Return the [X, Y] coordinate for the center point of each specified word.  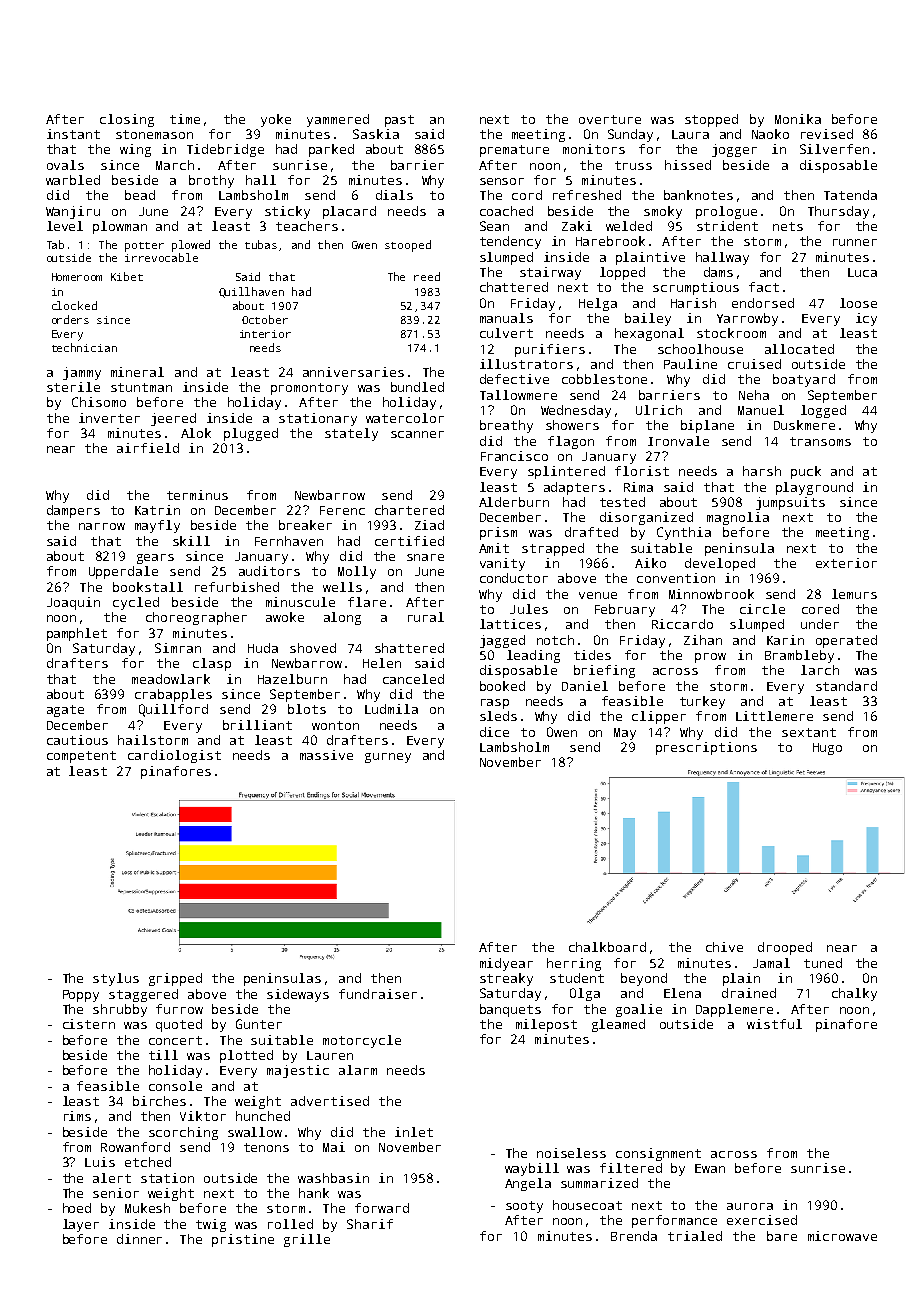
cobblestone [604, 379]
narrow [102, 526]
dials [394, 195]
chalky [854, 994]
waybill [532, 1169]
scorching [183, 1133]
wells [342, 587]
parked [331, 150]
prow [710, 658]
